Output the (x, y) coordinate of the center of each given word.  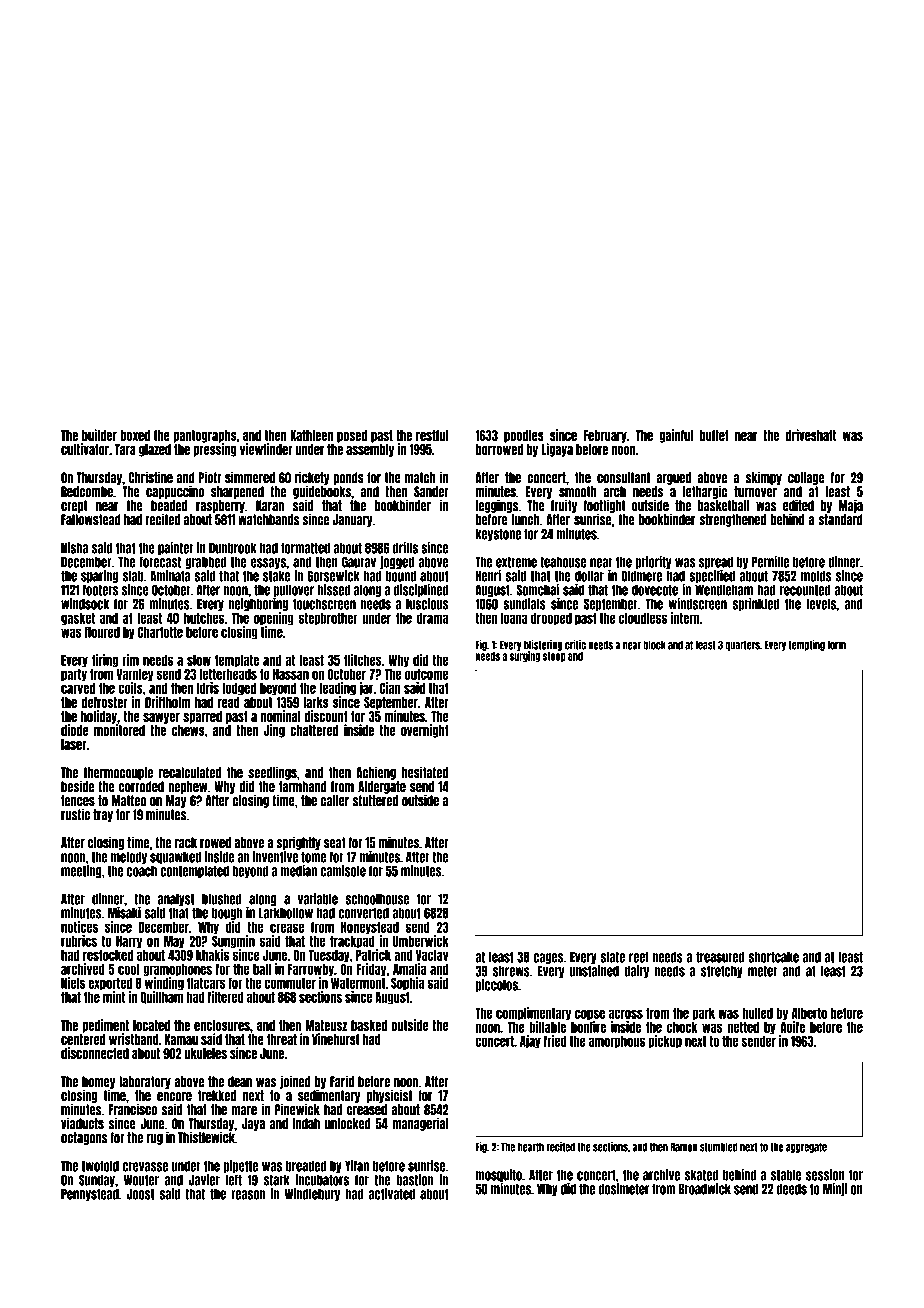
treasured (720, 957)
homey (98, 1082)
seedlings (272, 773)
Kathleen (311, 435)
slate (612, 957)
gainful (676, 436)
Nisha (74, 548)
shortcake (773, 957)
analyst (176, 899)
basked (369, 1025)
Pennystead (90, 1194)
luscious (427, 604)
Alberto (809, 1013)
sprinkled (755, 604)
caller (335, 801)
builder (99, 435)
